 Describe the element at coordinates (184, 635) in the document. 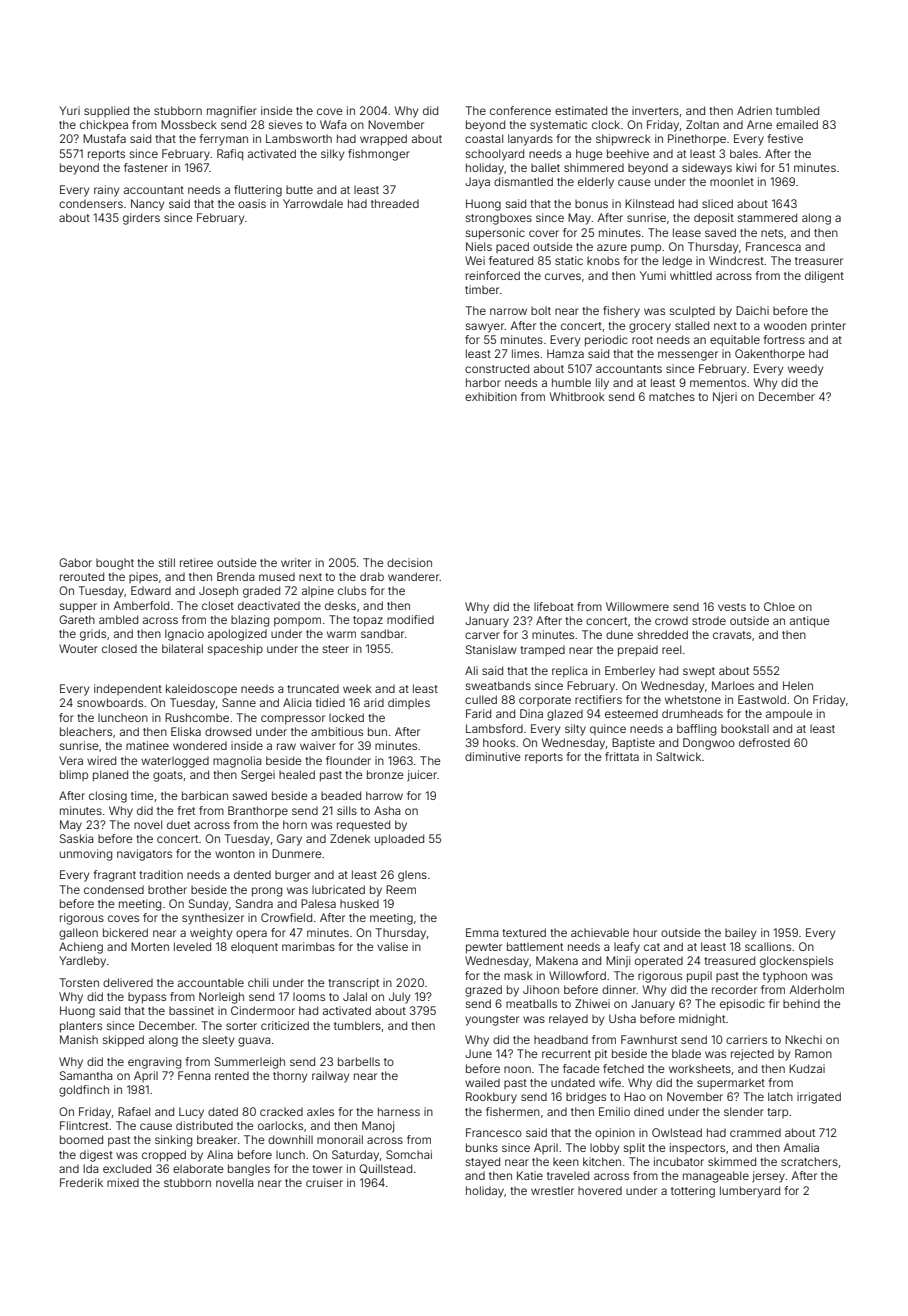

I see `Ignacio` at that location.
